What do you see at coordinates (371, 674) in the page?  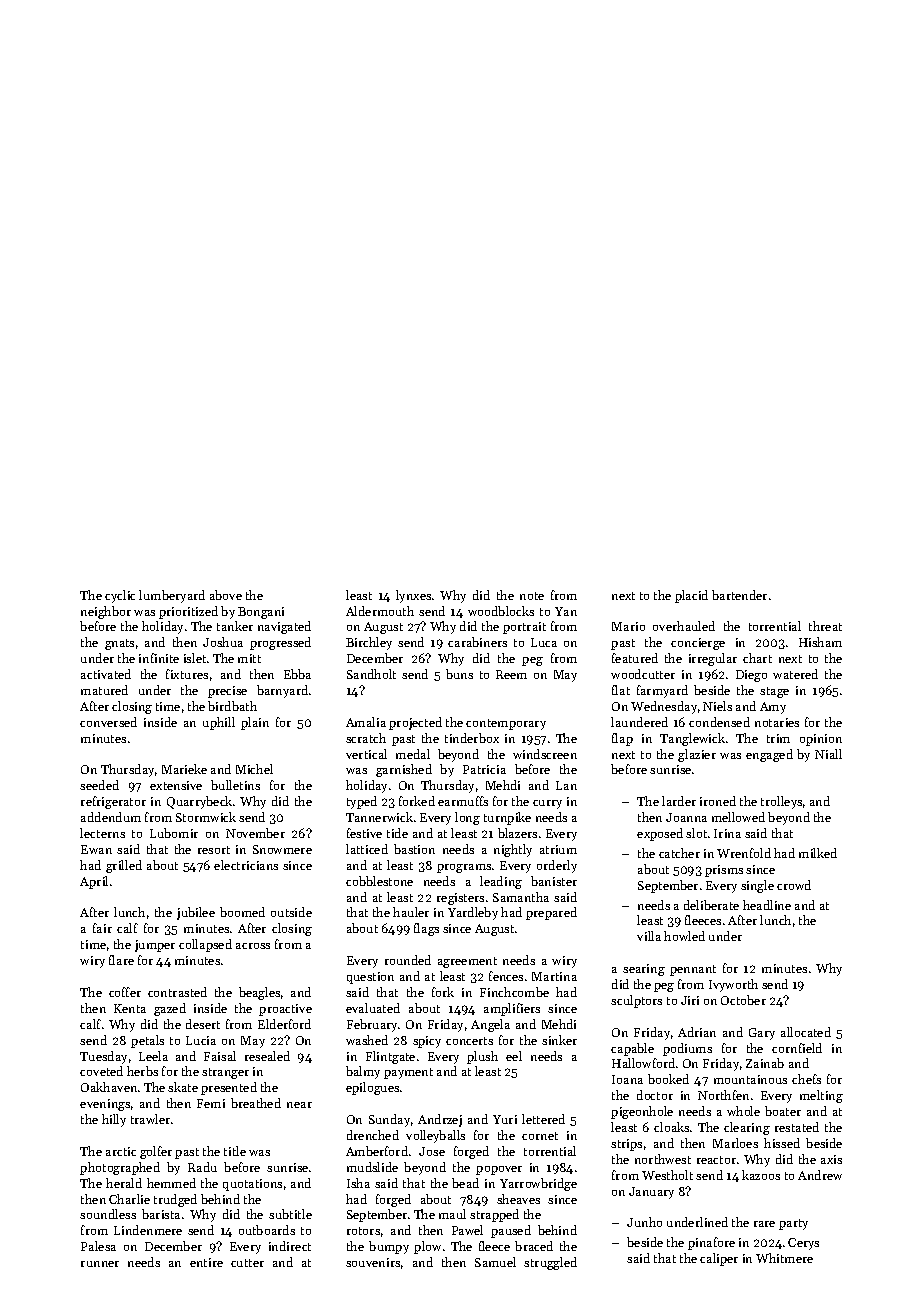 I see `Sandholt` at bounding box center [371, 674].
